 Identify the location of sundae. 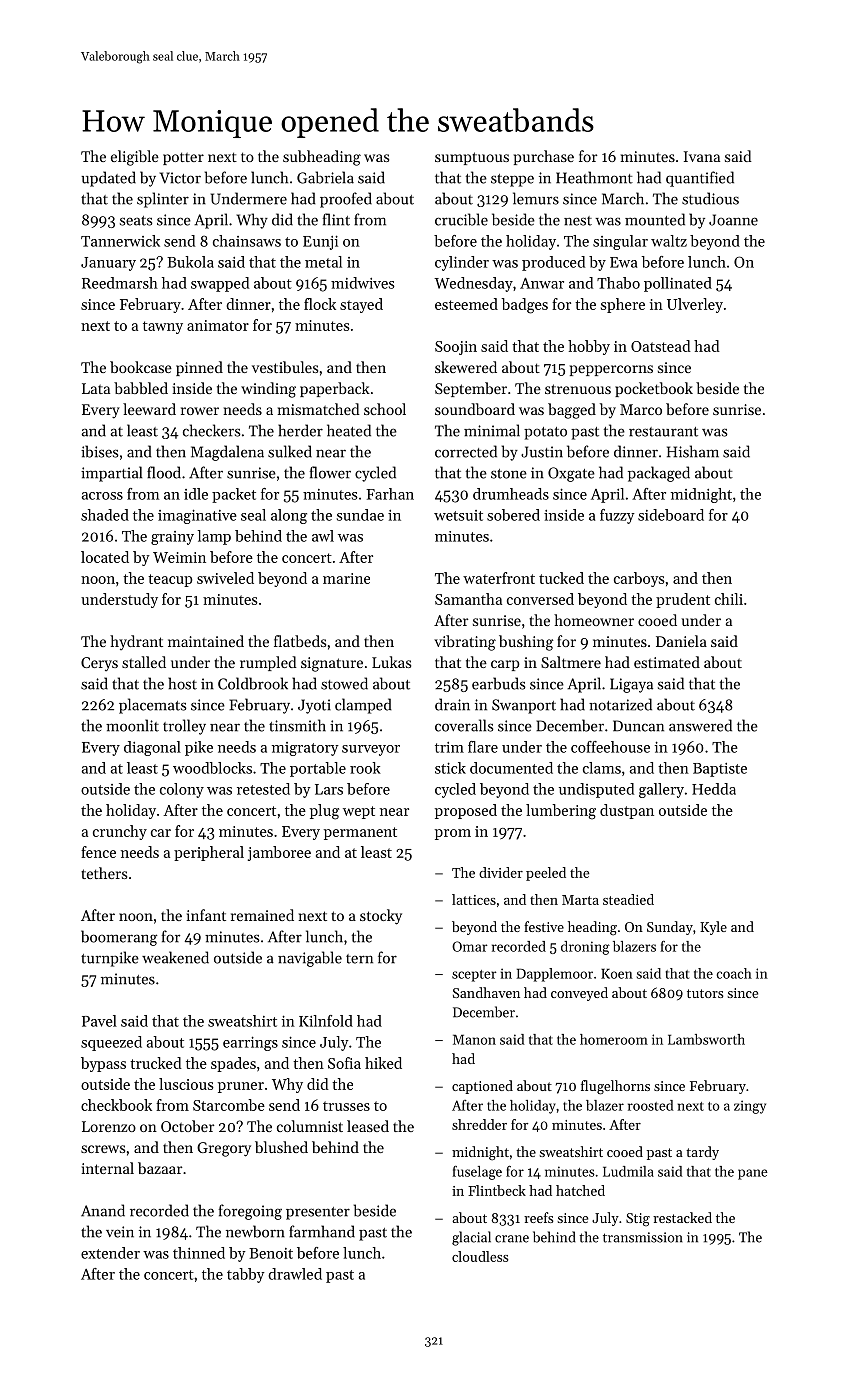
(360, 515).
